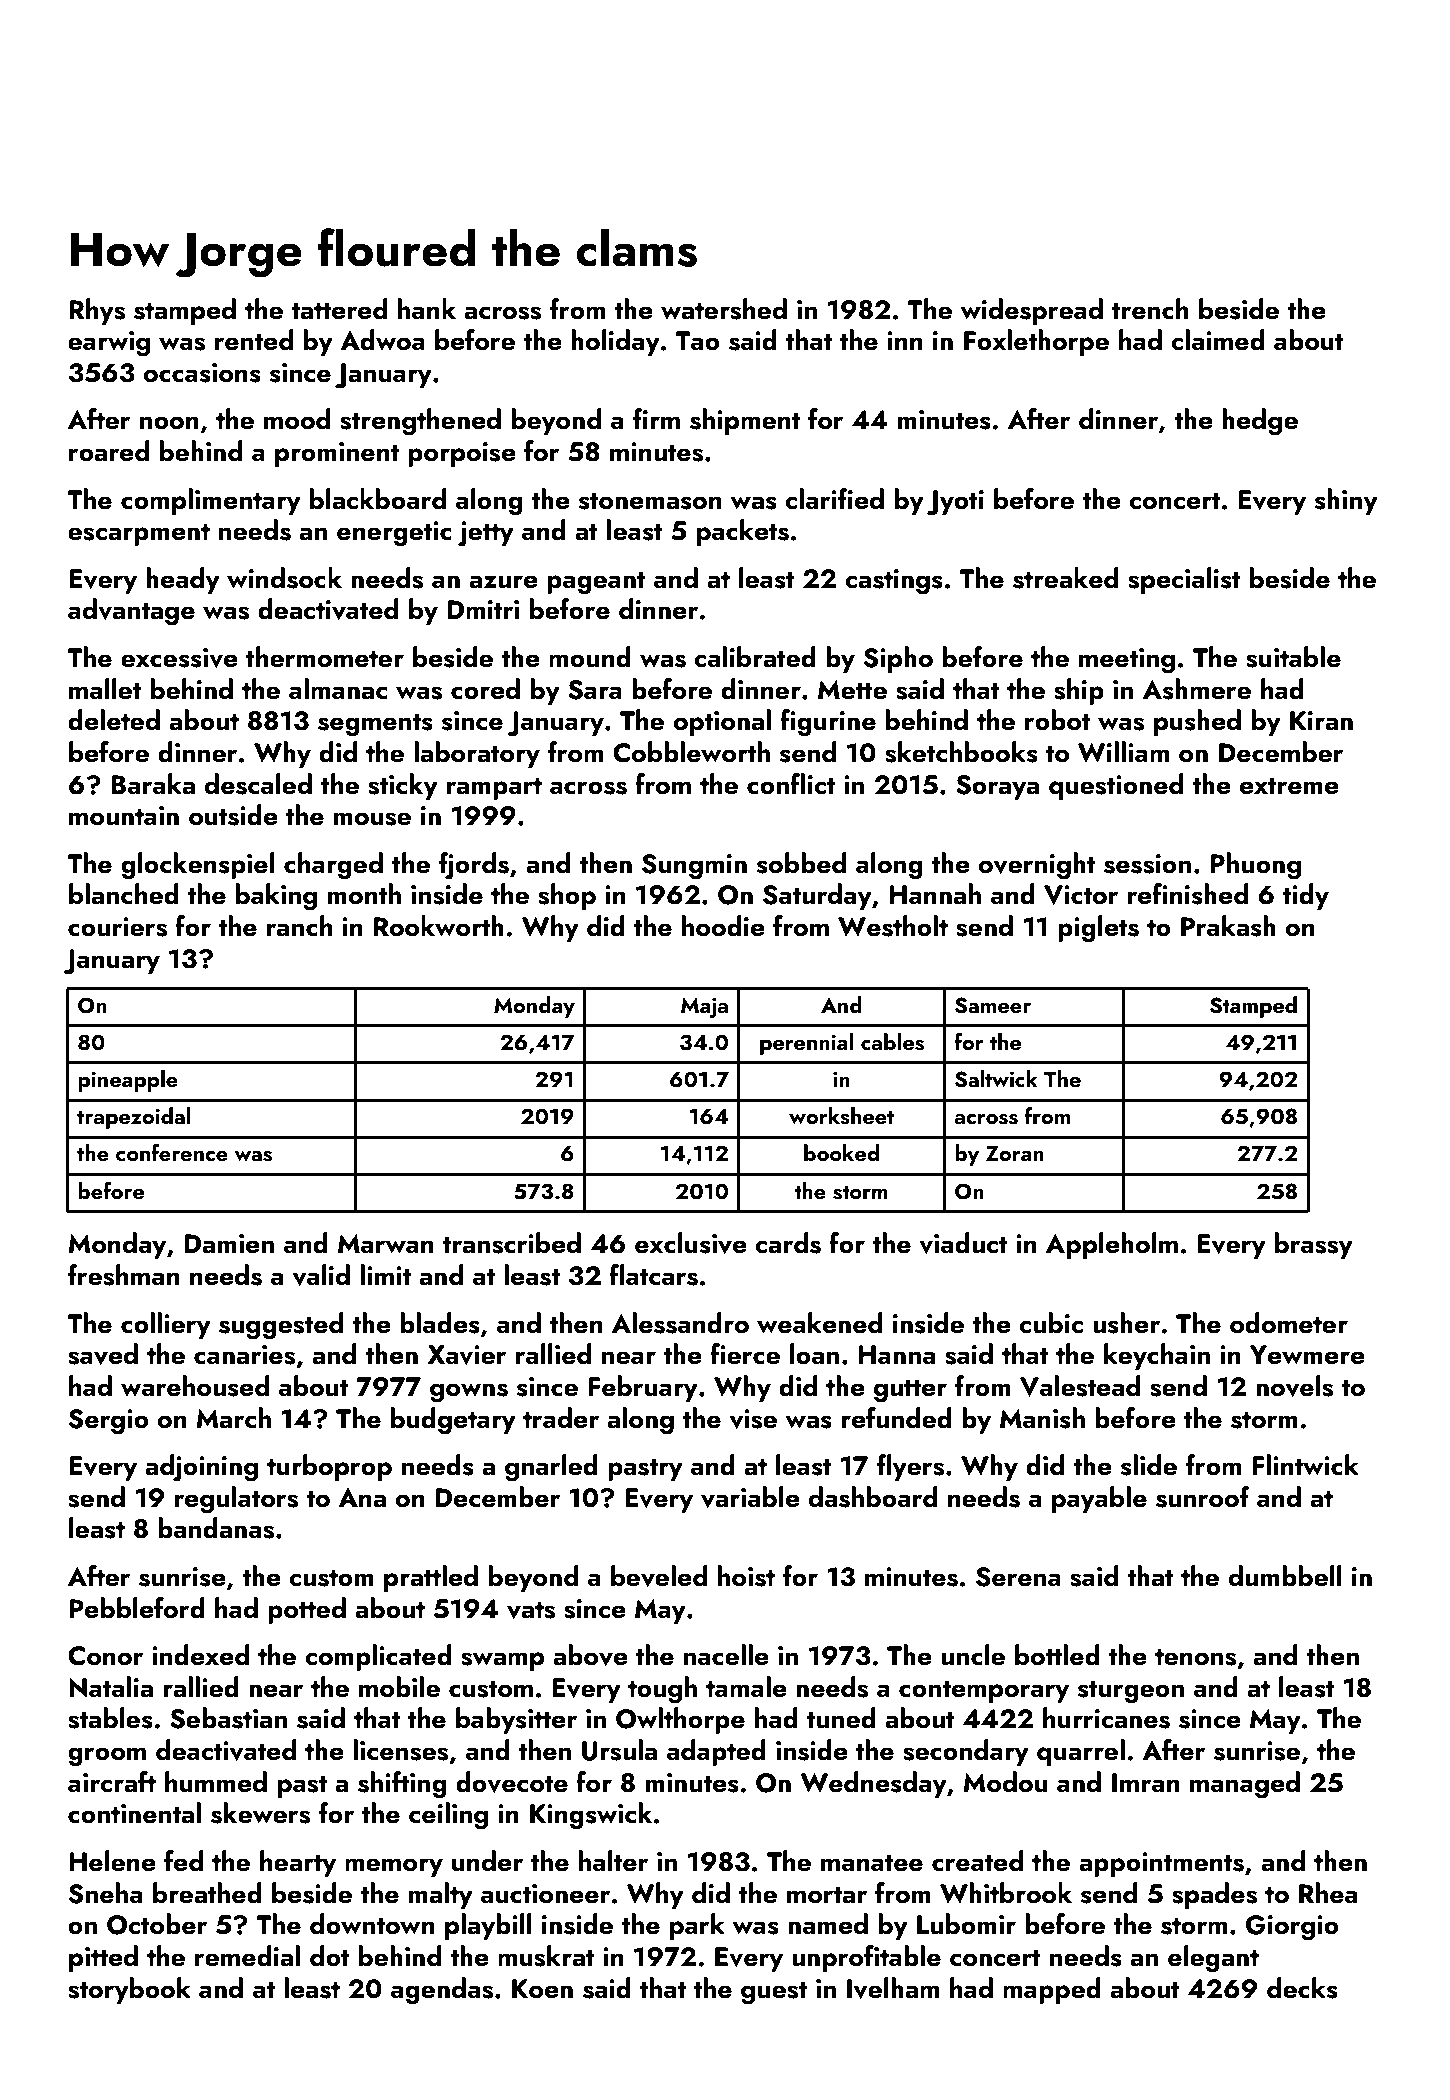  What do you see at coordinates (834, 499) in the page?
I see `clarified` at bounding box center [834, 499].
